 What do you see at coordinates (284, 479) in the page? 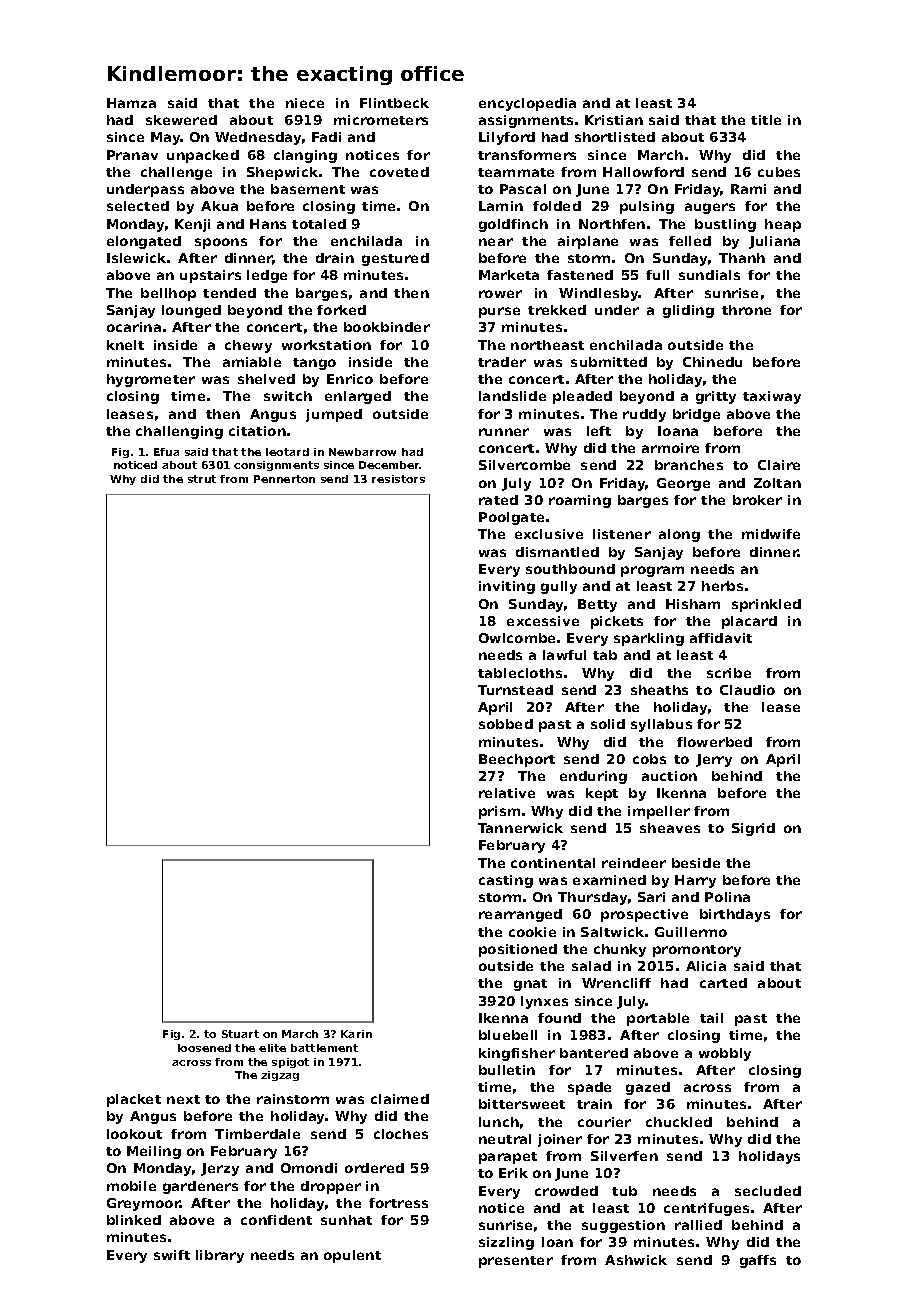
I see `Pennerton` at bounding box center [284, 479].
